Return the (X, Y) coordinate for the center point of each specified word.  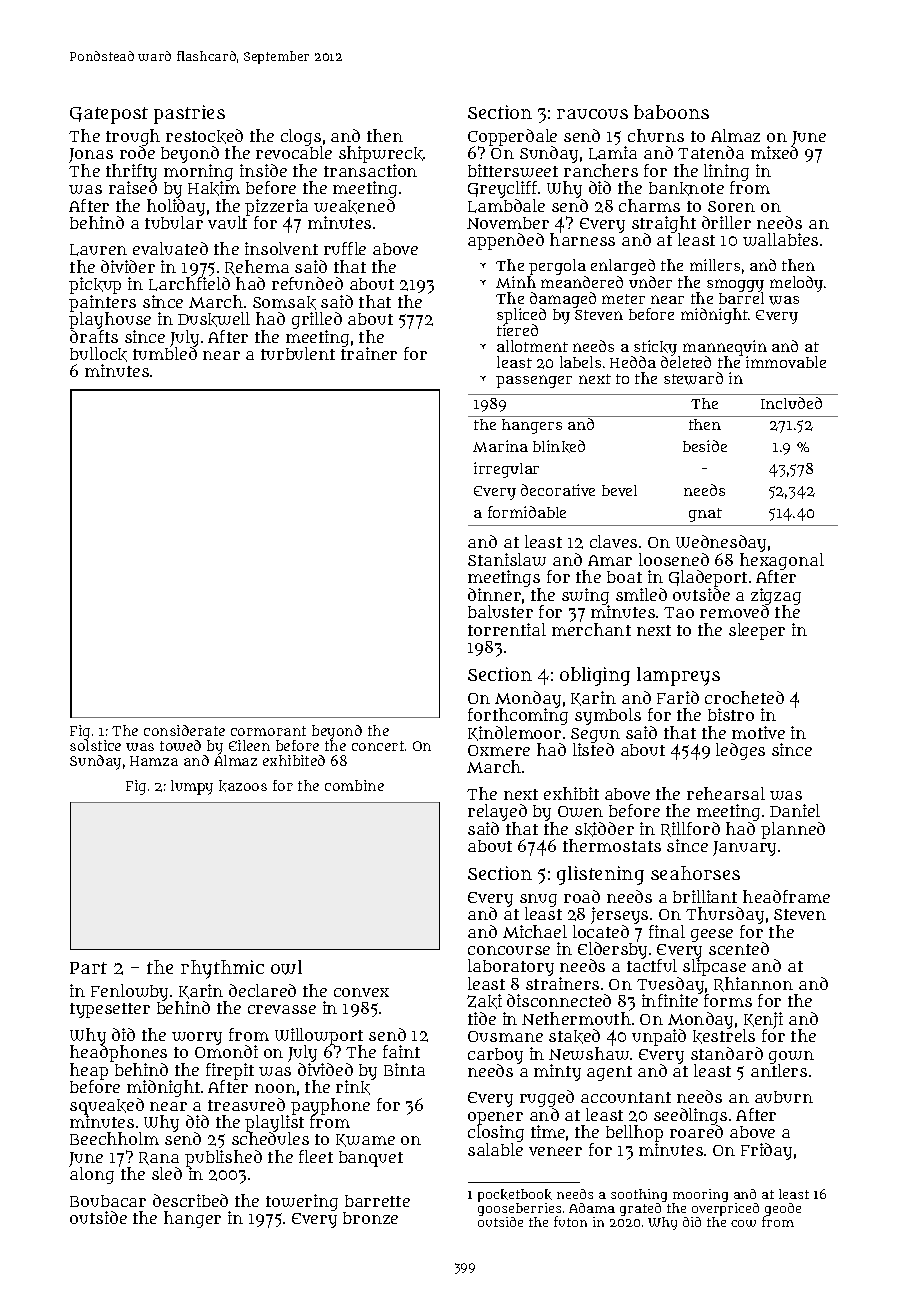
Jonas (91, 155)
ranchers (601, 170)
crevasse (282, 1009)
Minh (516, 282)
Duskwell (214, 319)
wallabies (780, 239)
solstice (95, 745)
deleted (686, 362)
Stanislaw (507, 559)
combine (354, 785)
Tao (679, 612)
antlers (779, 1071)
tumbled (165, 353)
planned (793, 830)
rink (353, 1087)
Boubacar (108, 1201)
